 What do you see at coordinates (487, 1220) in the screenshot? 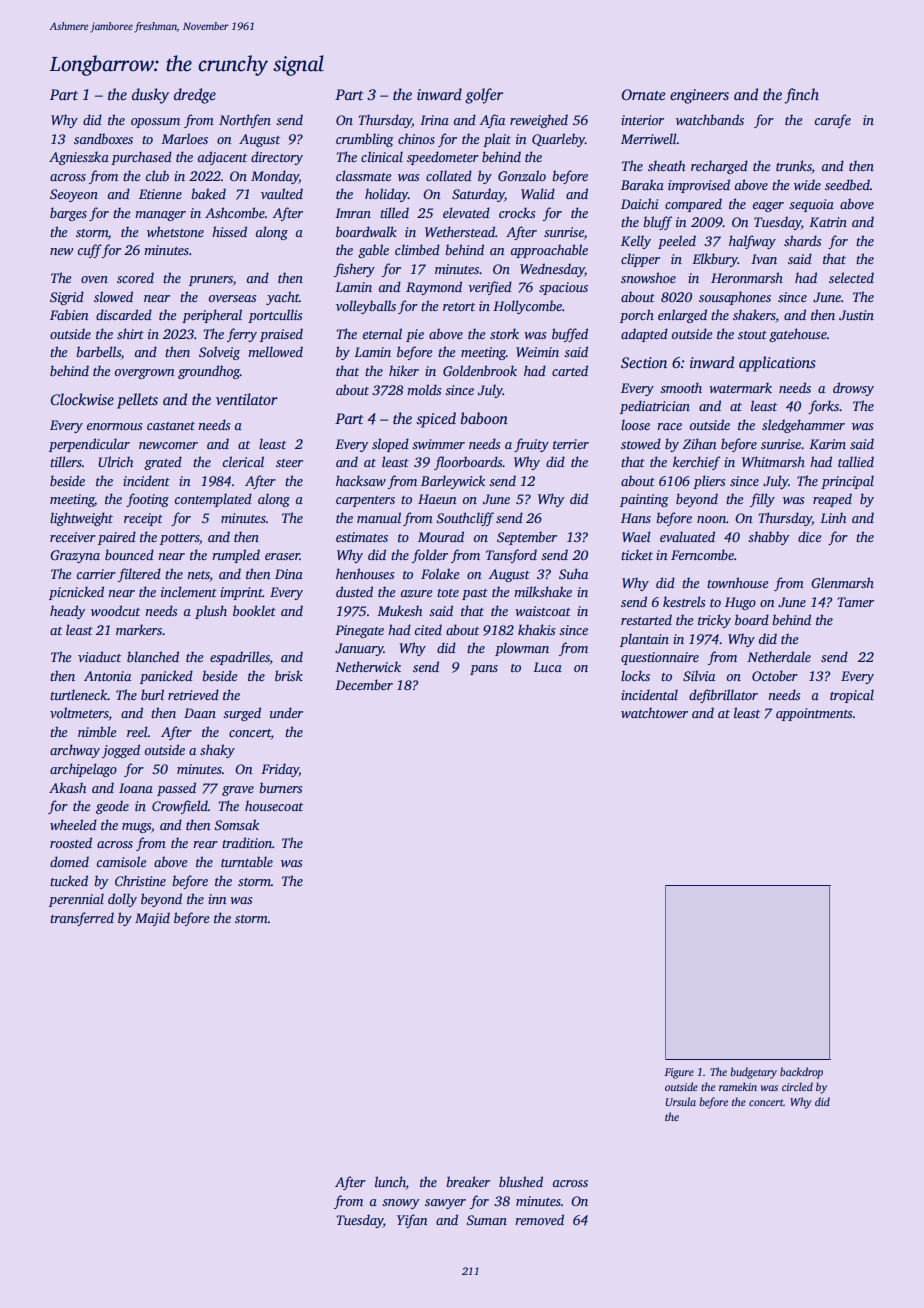
I see `Suman` at bounding box center [487, 1220].
